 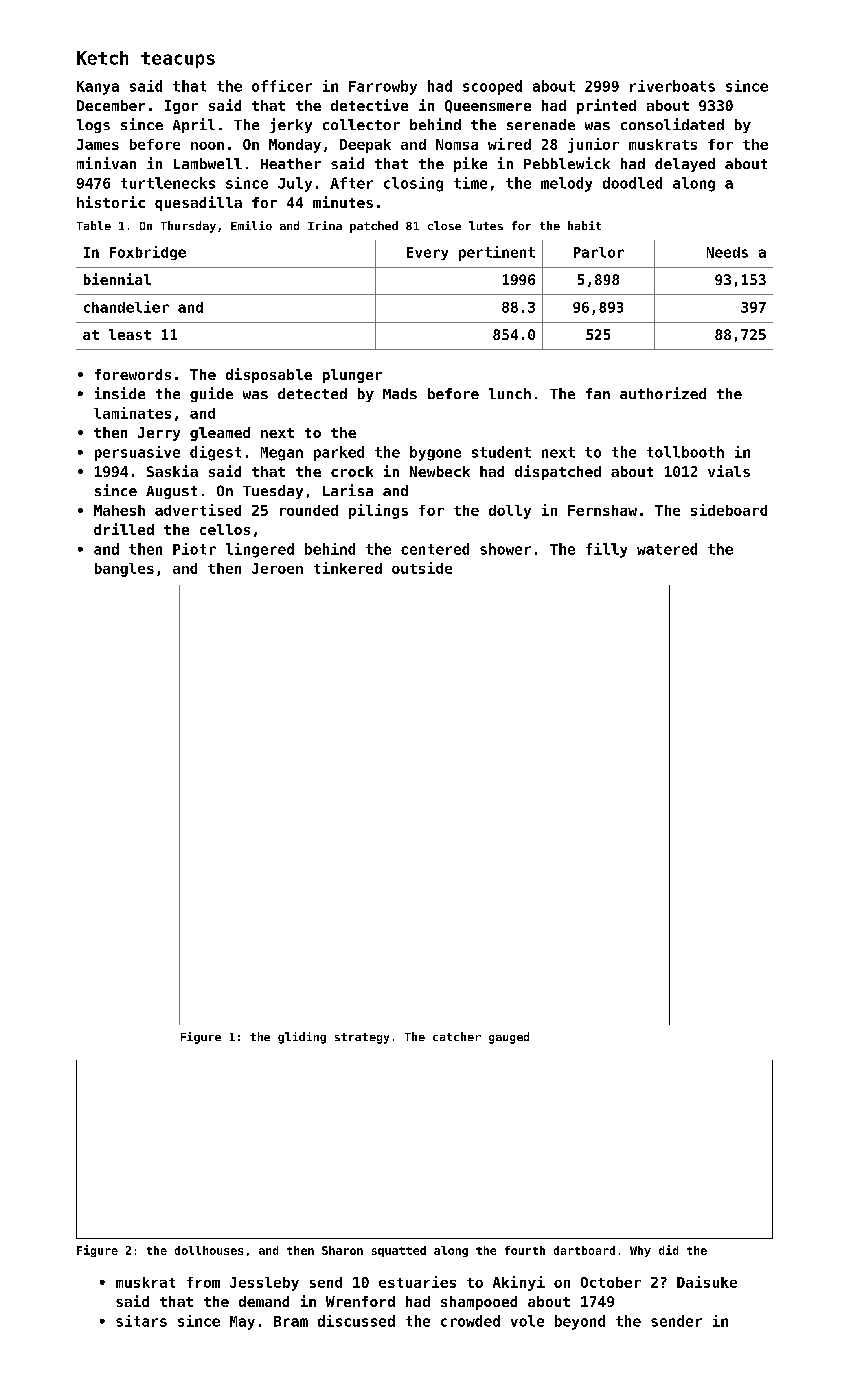 I want to click on dollhouses, so click(x=209, y=1250).
